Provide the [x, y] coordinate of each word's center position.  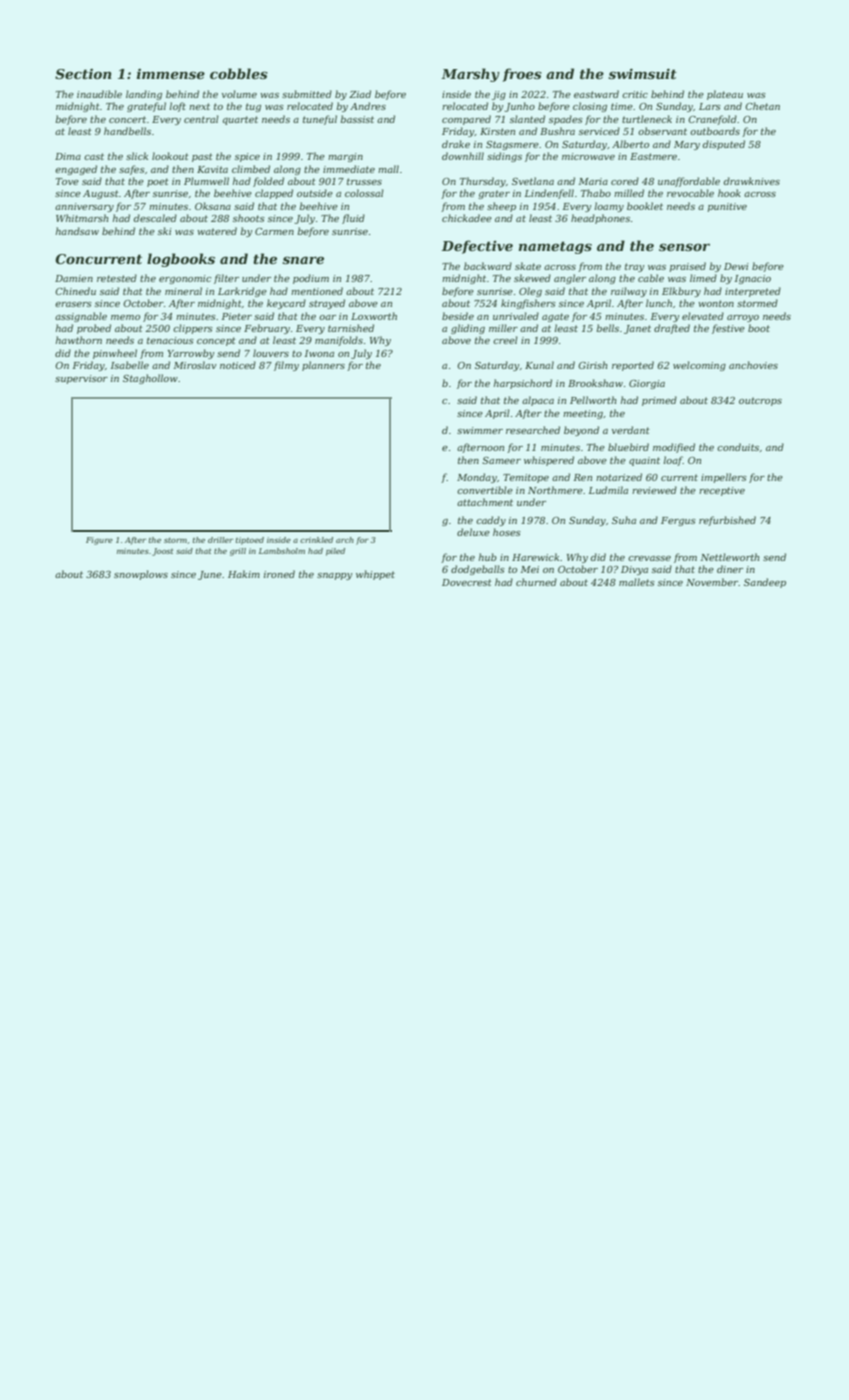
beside [458, 316]
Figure [99, 541]
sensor [684, 247]
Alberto [630, 144]
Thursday [483, 182]
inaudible [99, 94]
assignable [81, 317]
